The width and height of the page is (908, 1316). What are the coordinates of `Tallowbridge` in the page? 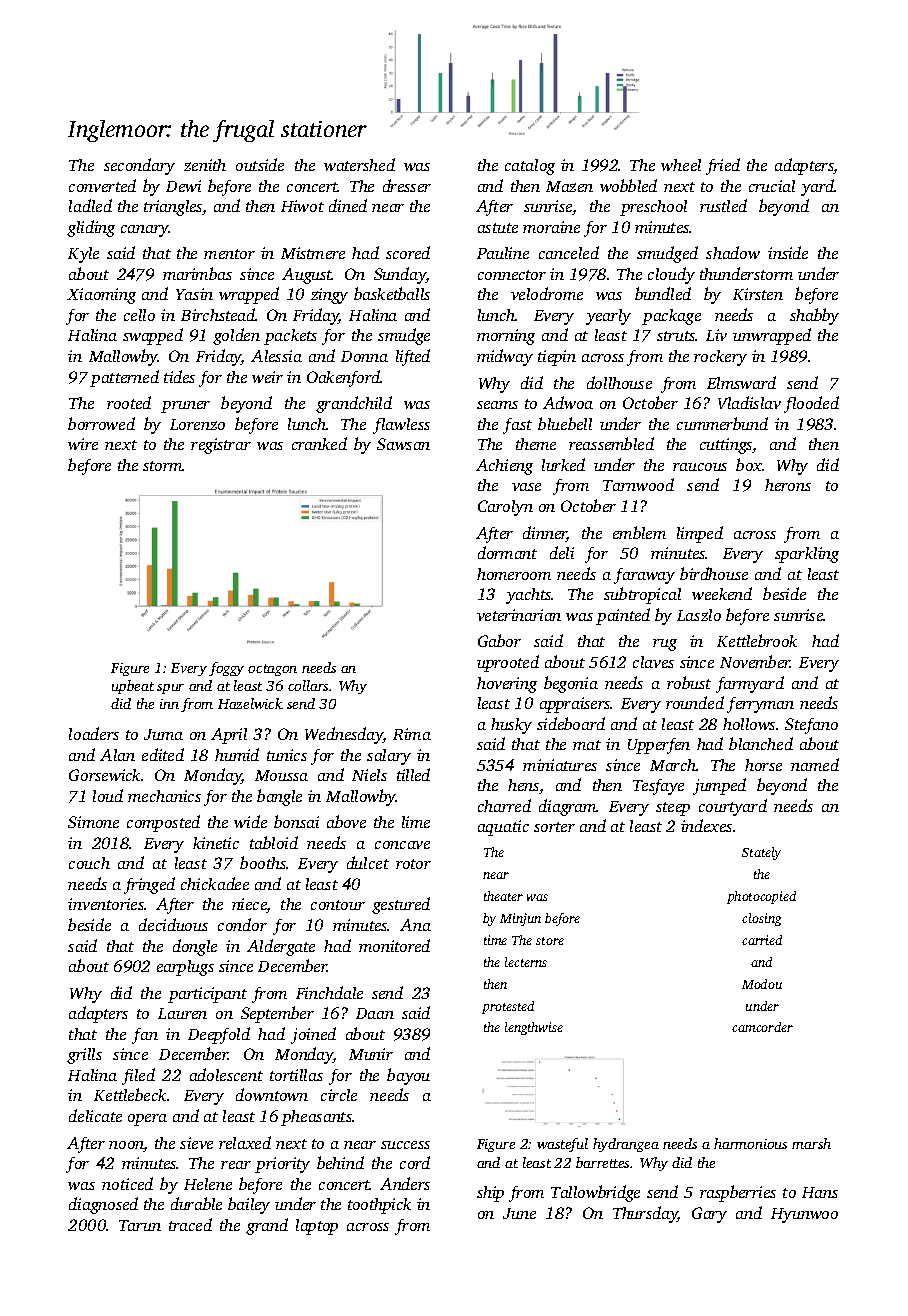 It's located at (595, 1193).
